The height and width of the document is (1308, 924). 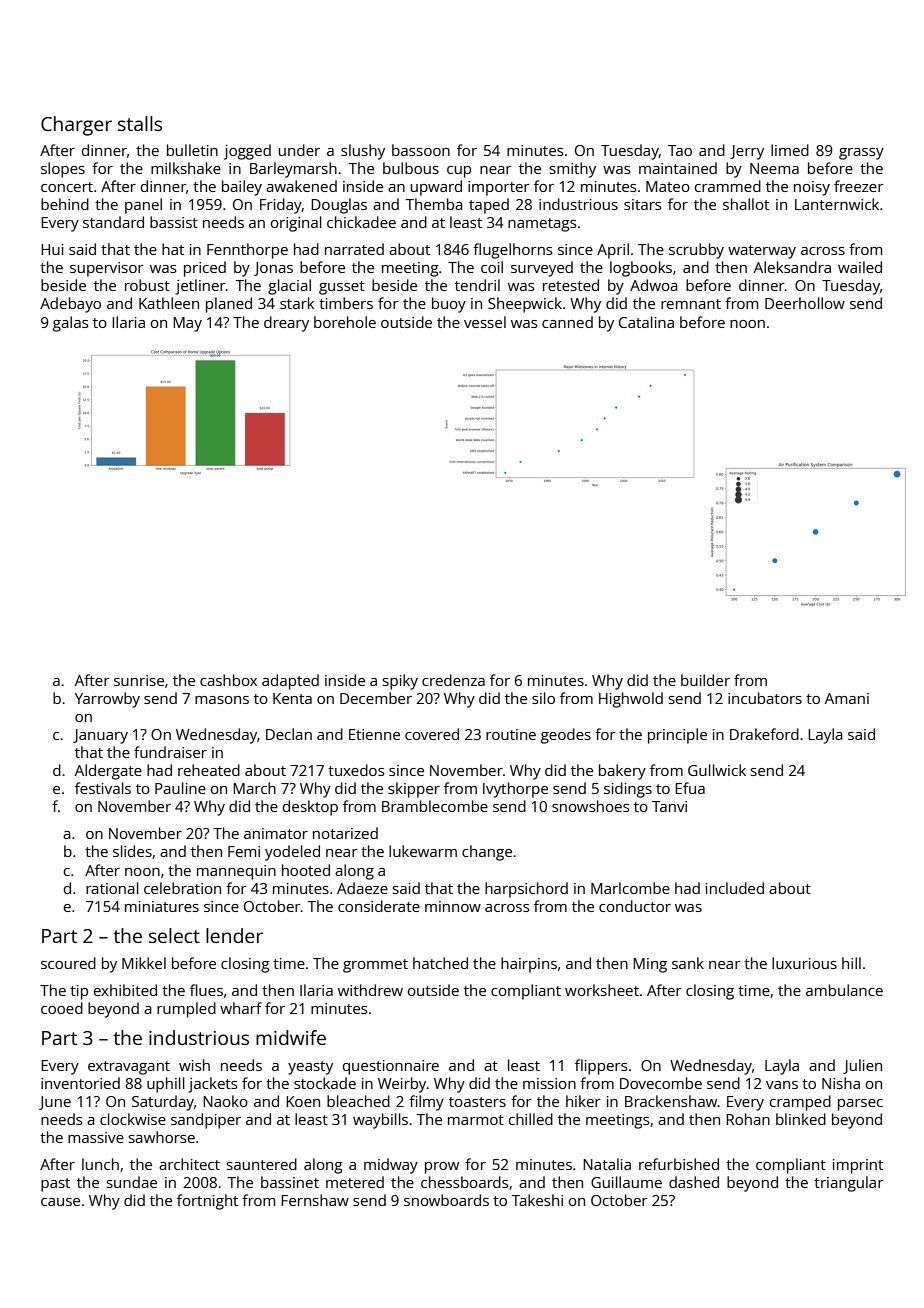 I want to click on Dovecombe, so click(x=661, y=1083).
